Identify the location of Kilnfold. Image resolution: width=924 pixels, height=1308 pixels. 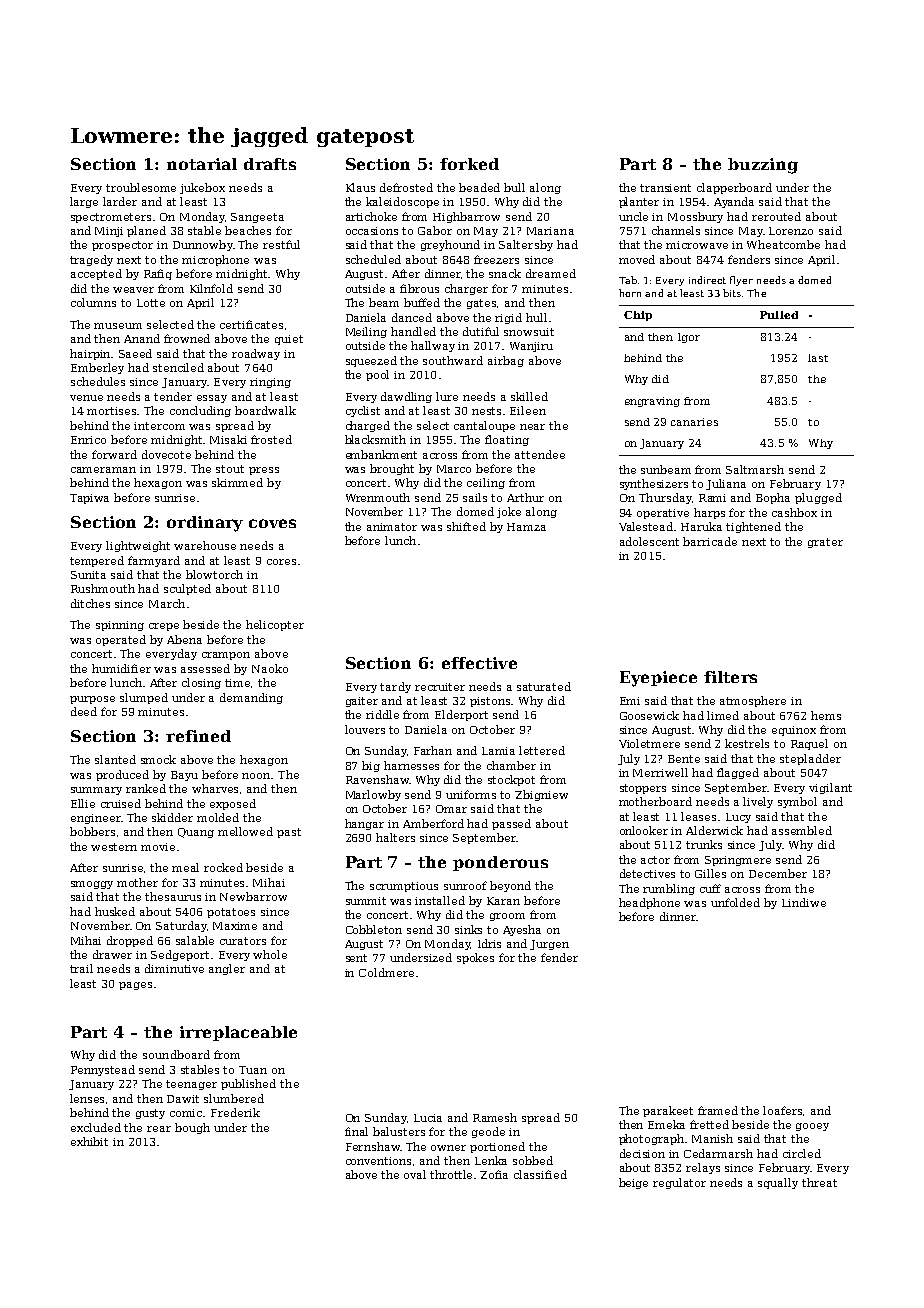
(211, 288).
